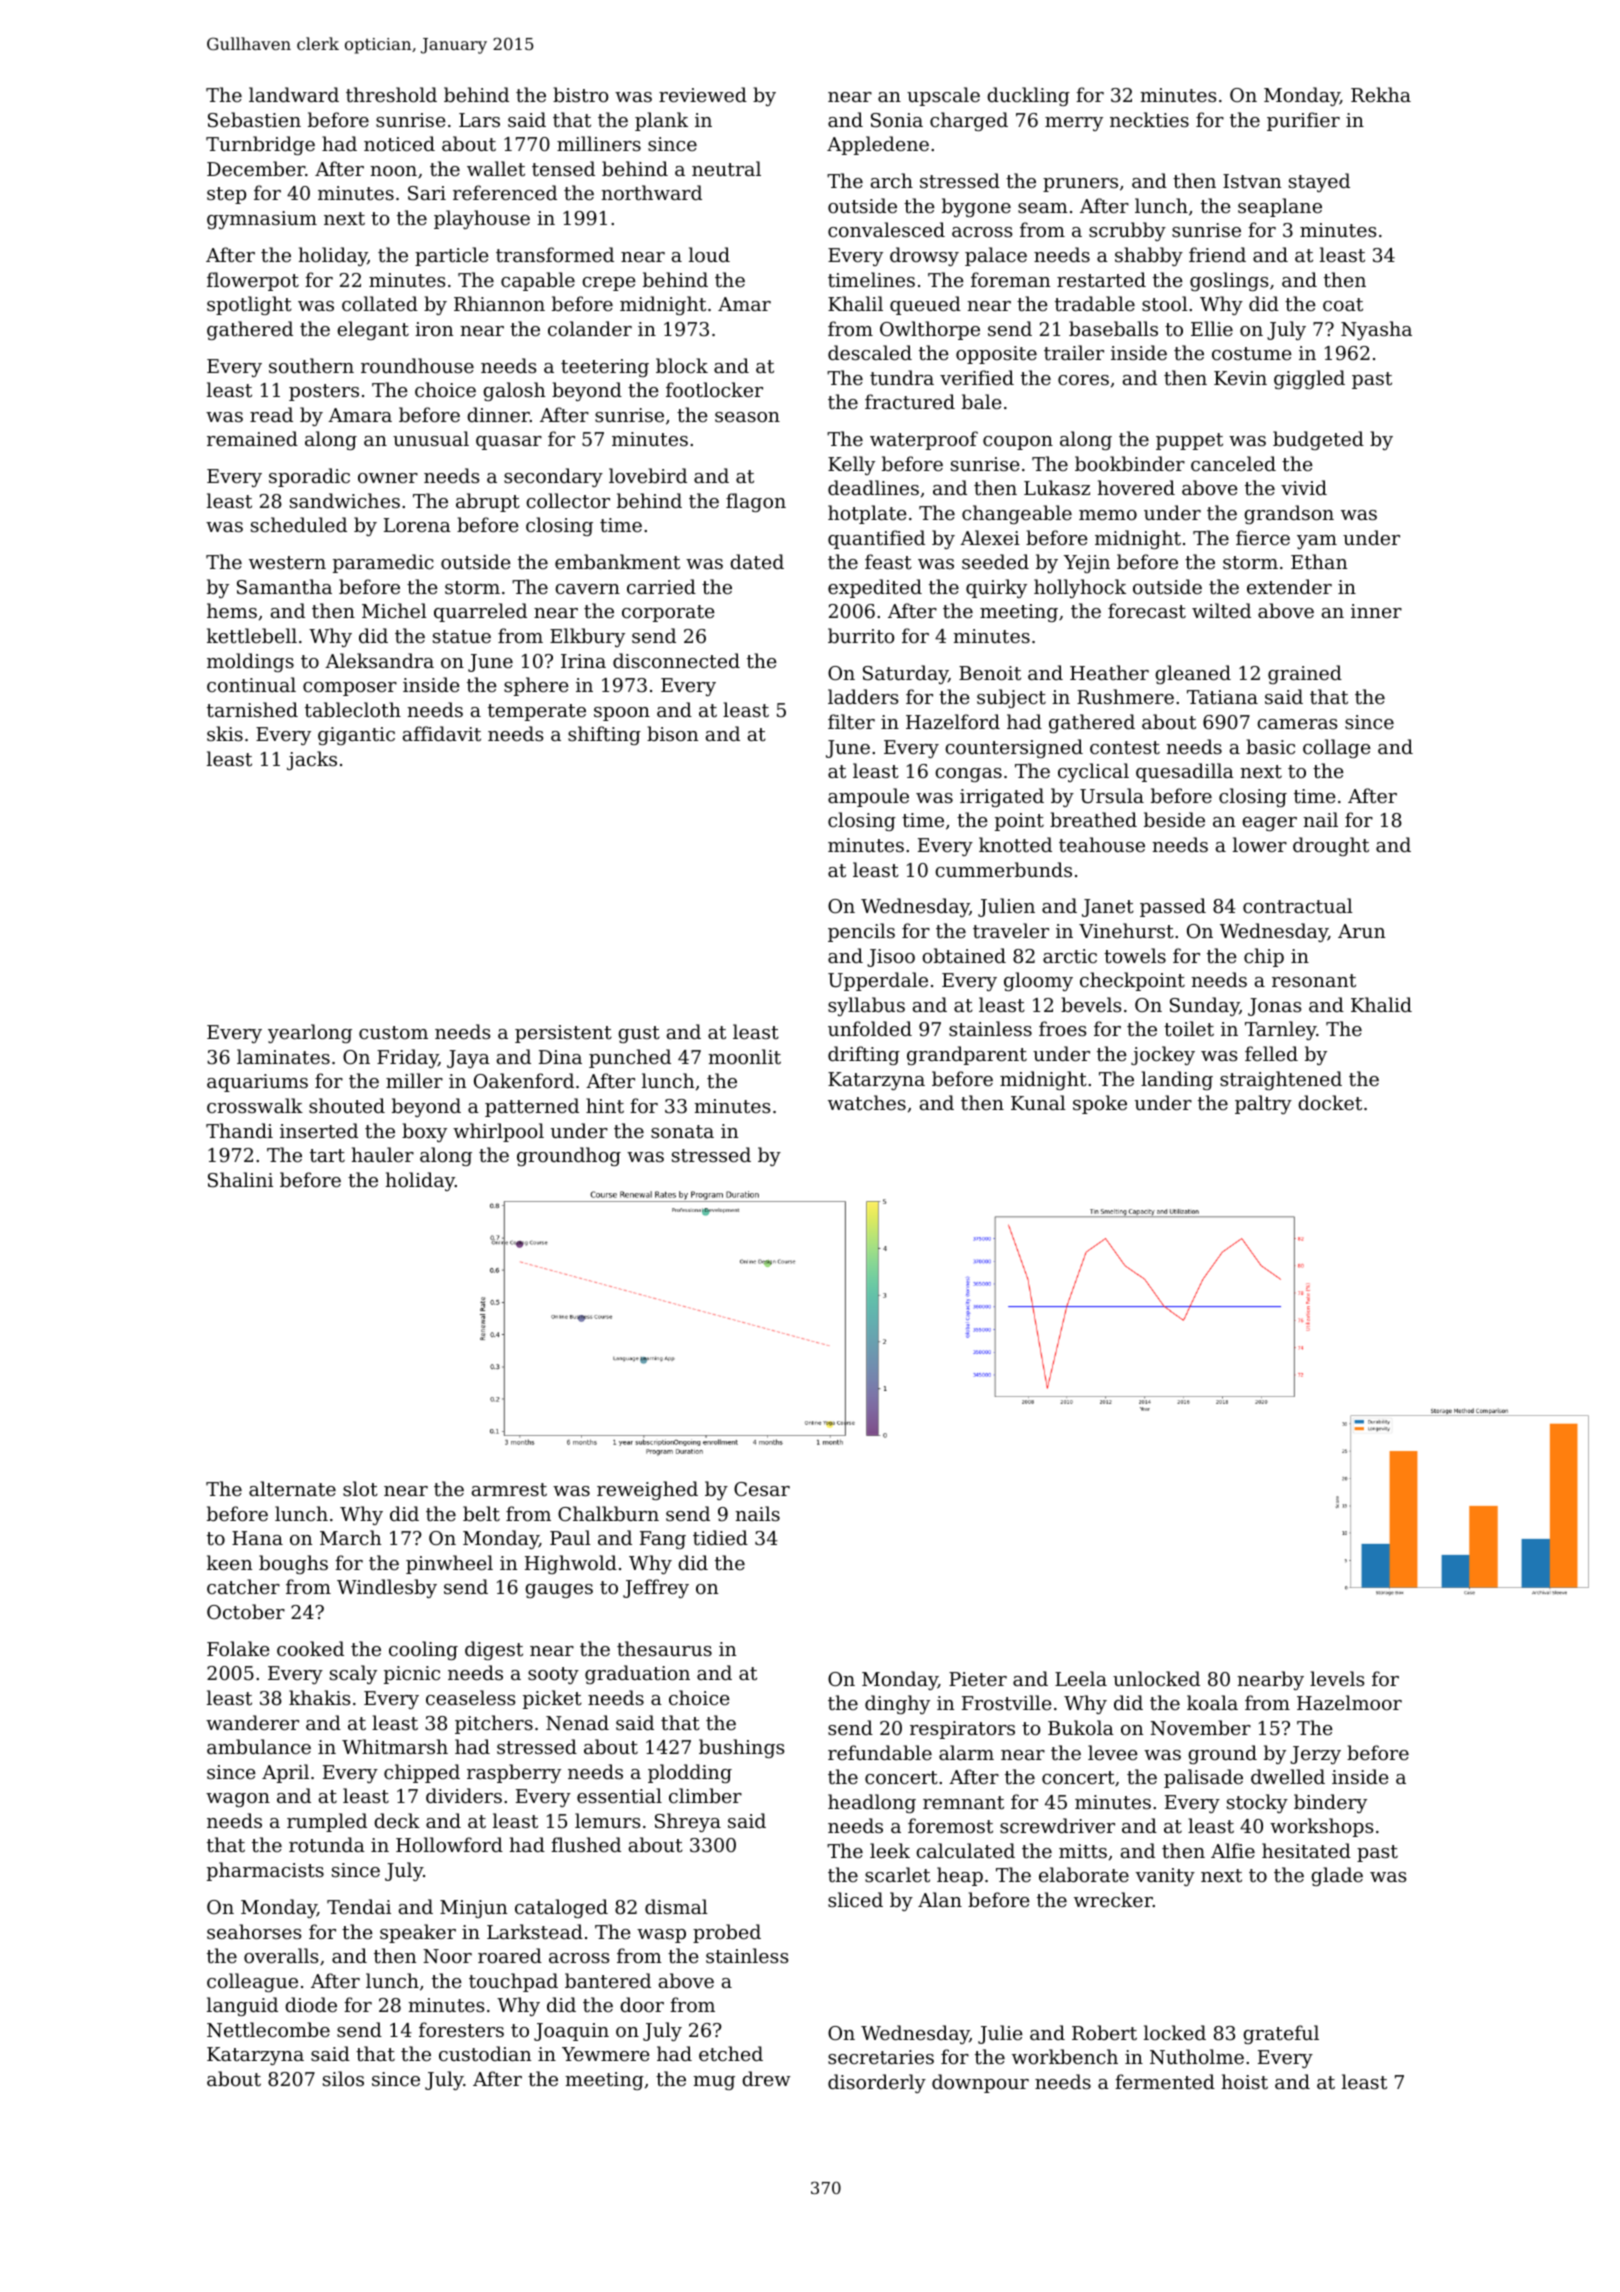 The height and width of the screenshot is (2292, 1620). Describe the element at coordinates (243, 1586) in the screenshot. I see `catcher` at that location.
